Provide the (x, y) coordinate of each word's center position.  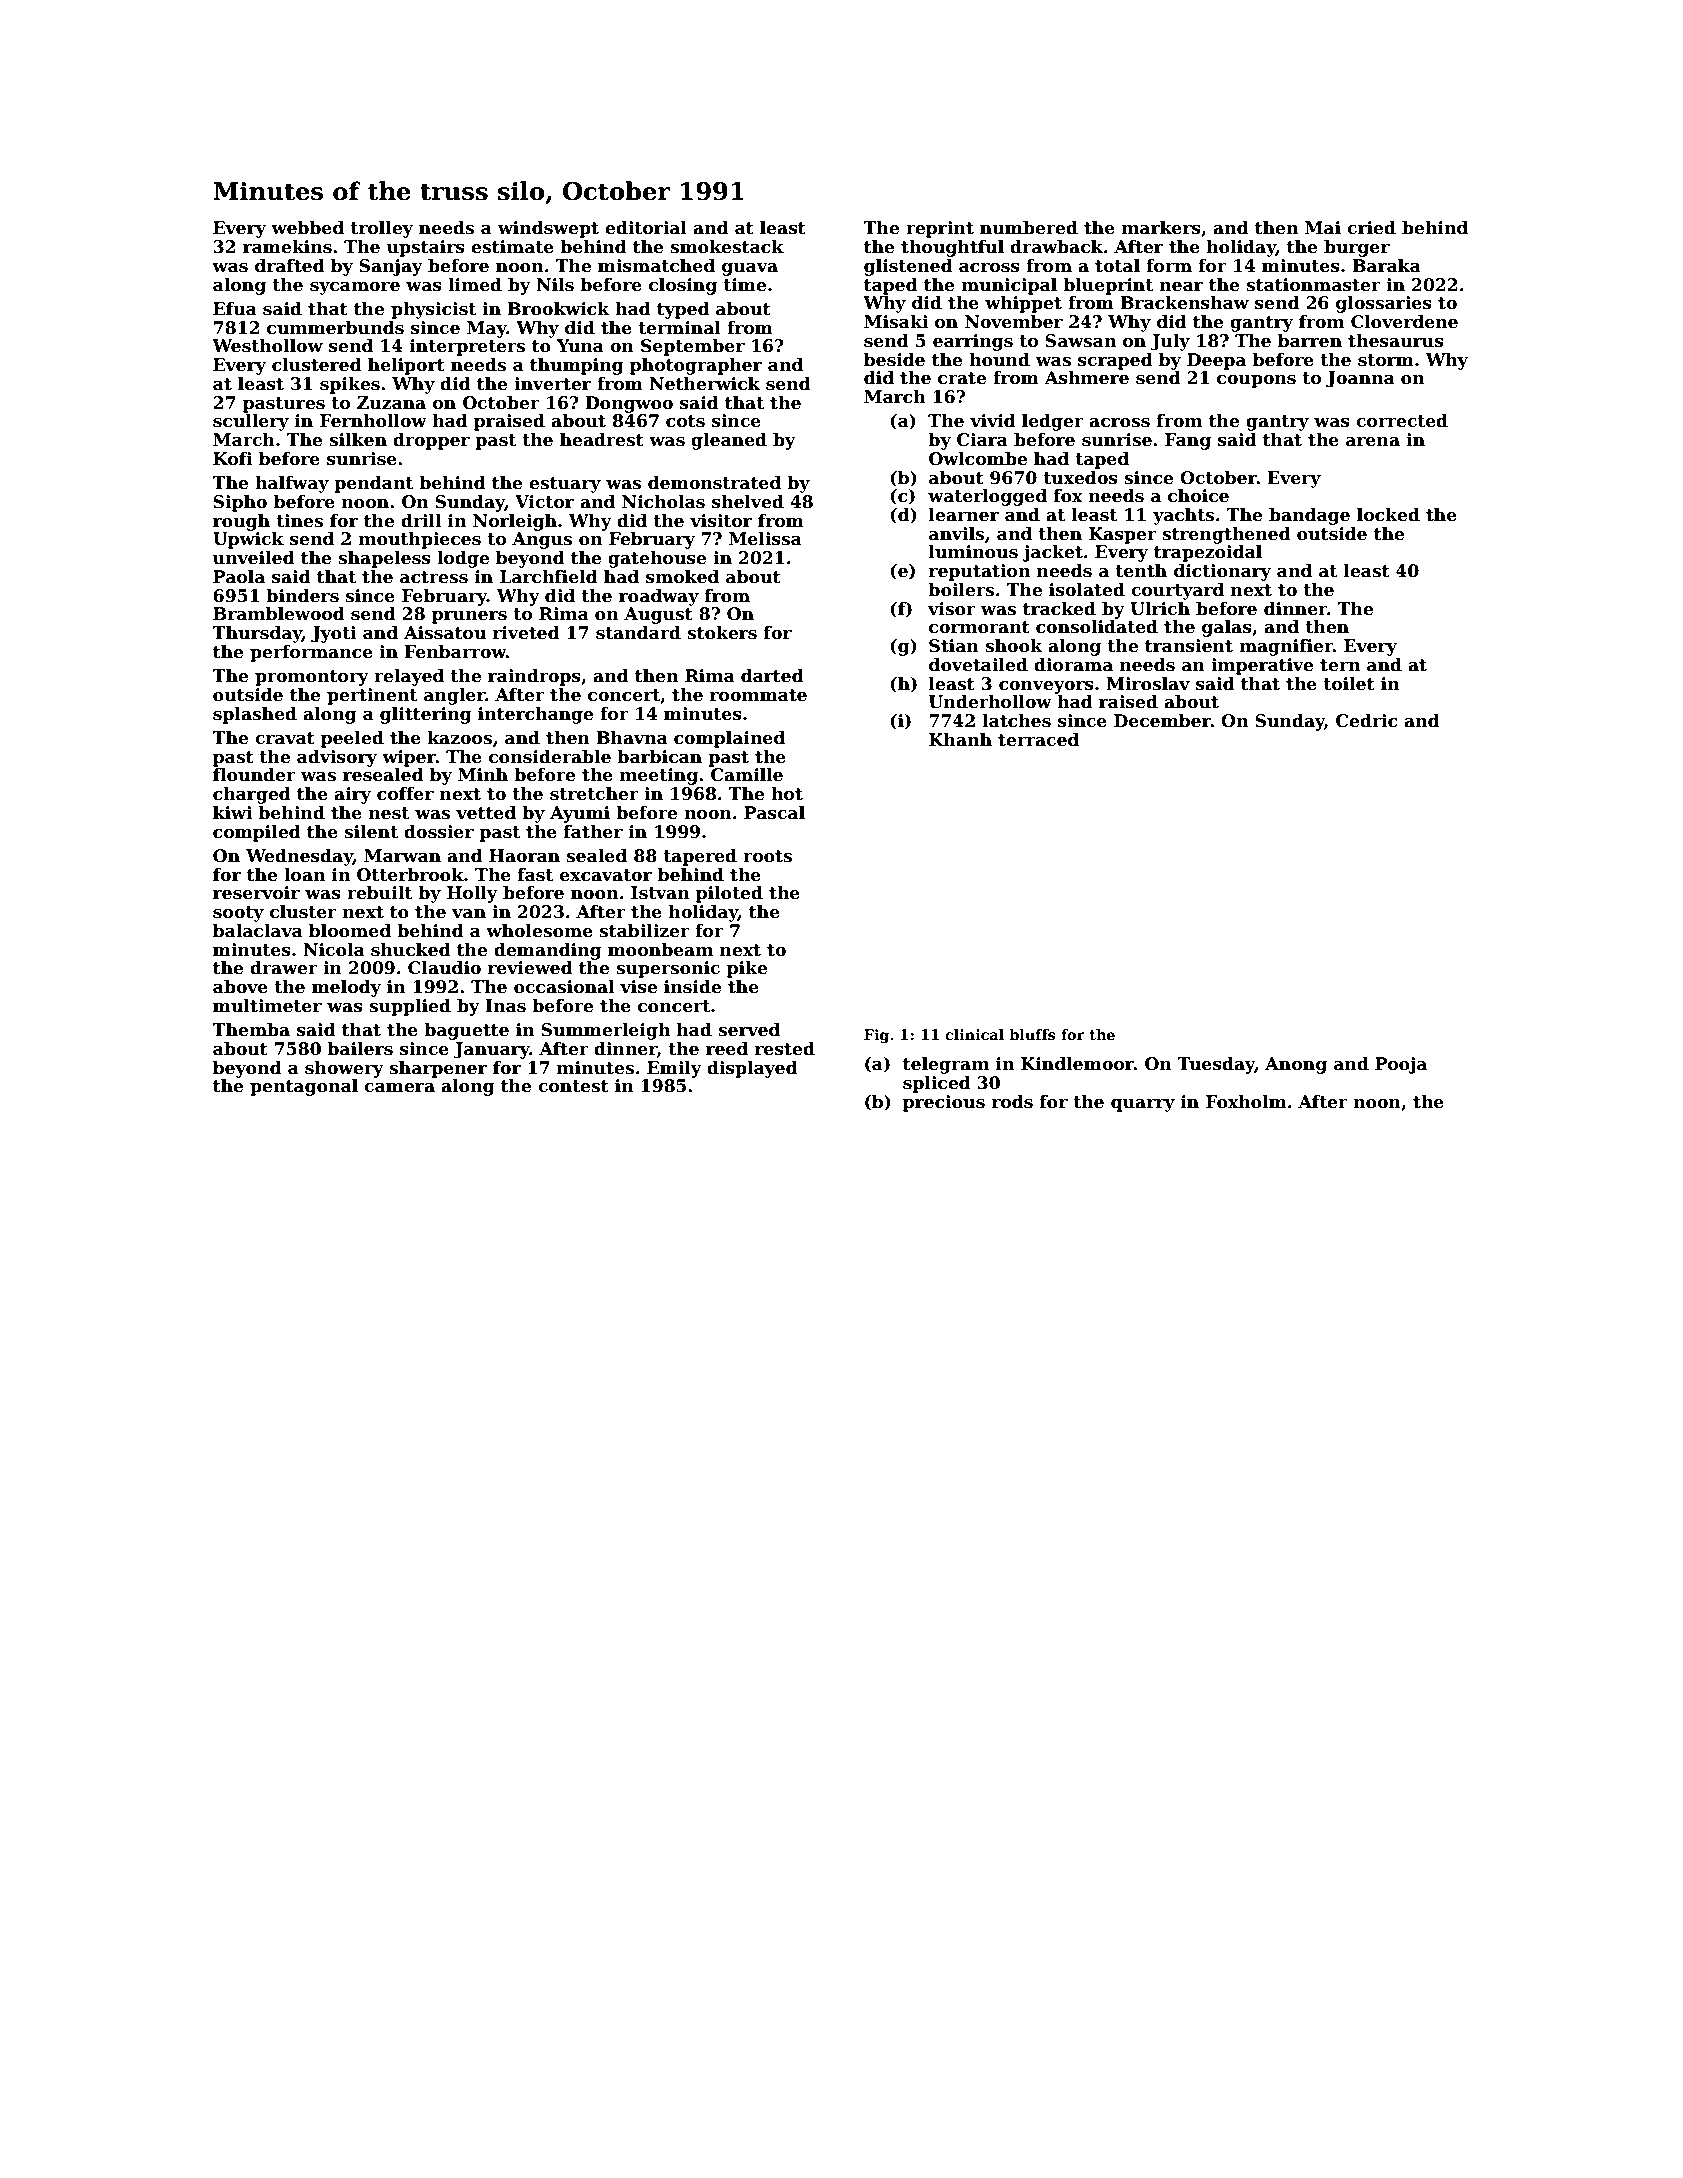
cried (1371, 228)
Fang (1188, 441)
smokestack (727, 247)
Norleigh (515, 522)
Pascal (774, 813)
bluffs (1032, 1034)
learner (964, 515)
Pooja (1401, 1065)
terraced (1038, 740)
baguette (466, 1031)
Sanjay (391, 267)
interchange (535, 715)
